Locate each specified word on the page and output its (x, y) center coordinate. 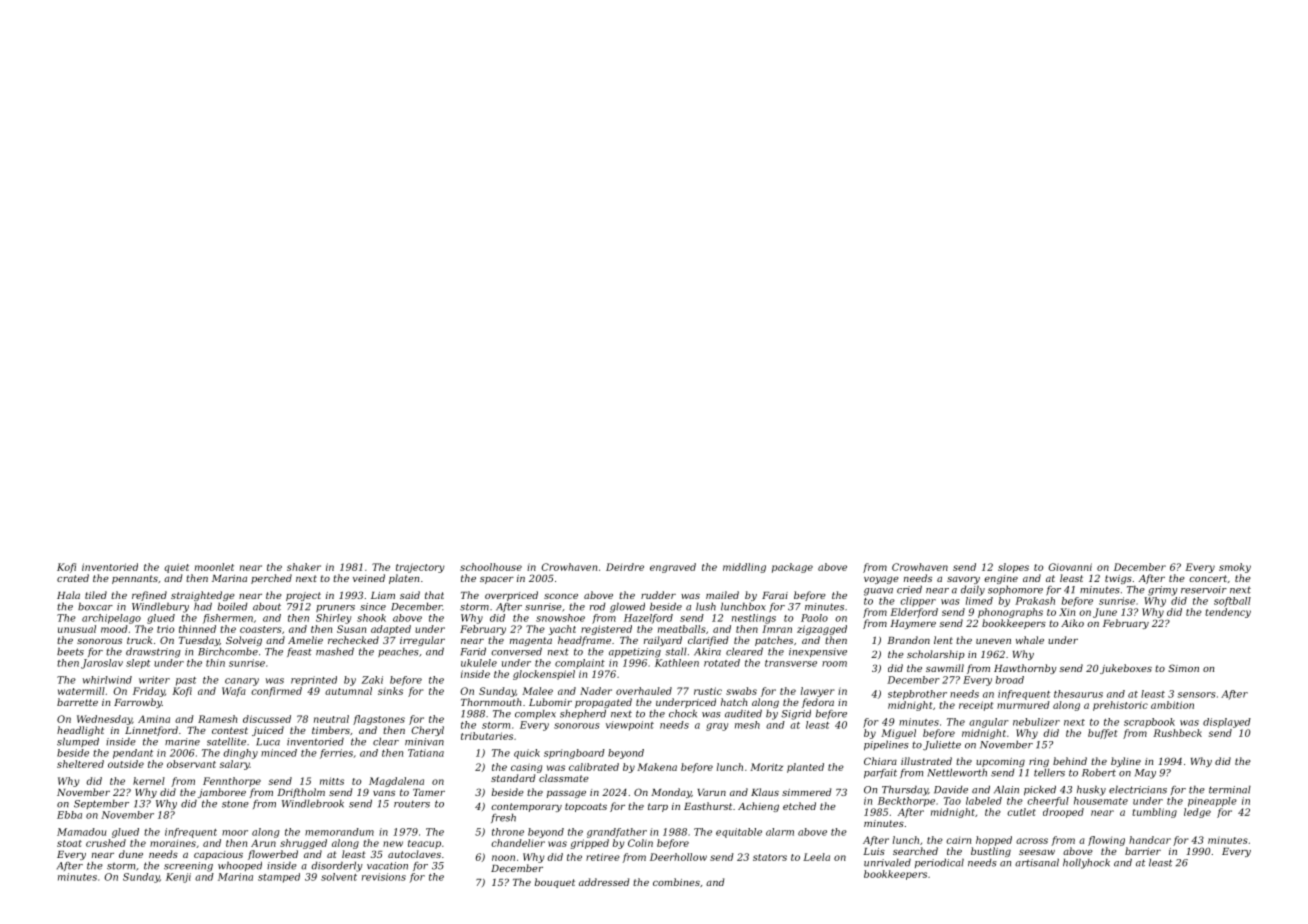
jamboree (222, 793)
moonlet (214, 567)
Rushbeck (1177, 733)
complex (535, 714)
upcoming (1000, 762)
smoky (1235, 568)
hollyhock (1086, 863)
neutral (331, 719)
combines (676, 882)
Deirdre (625, 567)
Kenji (178, 878)
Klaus (765, 792)
